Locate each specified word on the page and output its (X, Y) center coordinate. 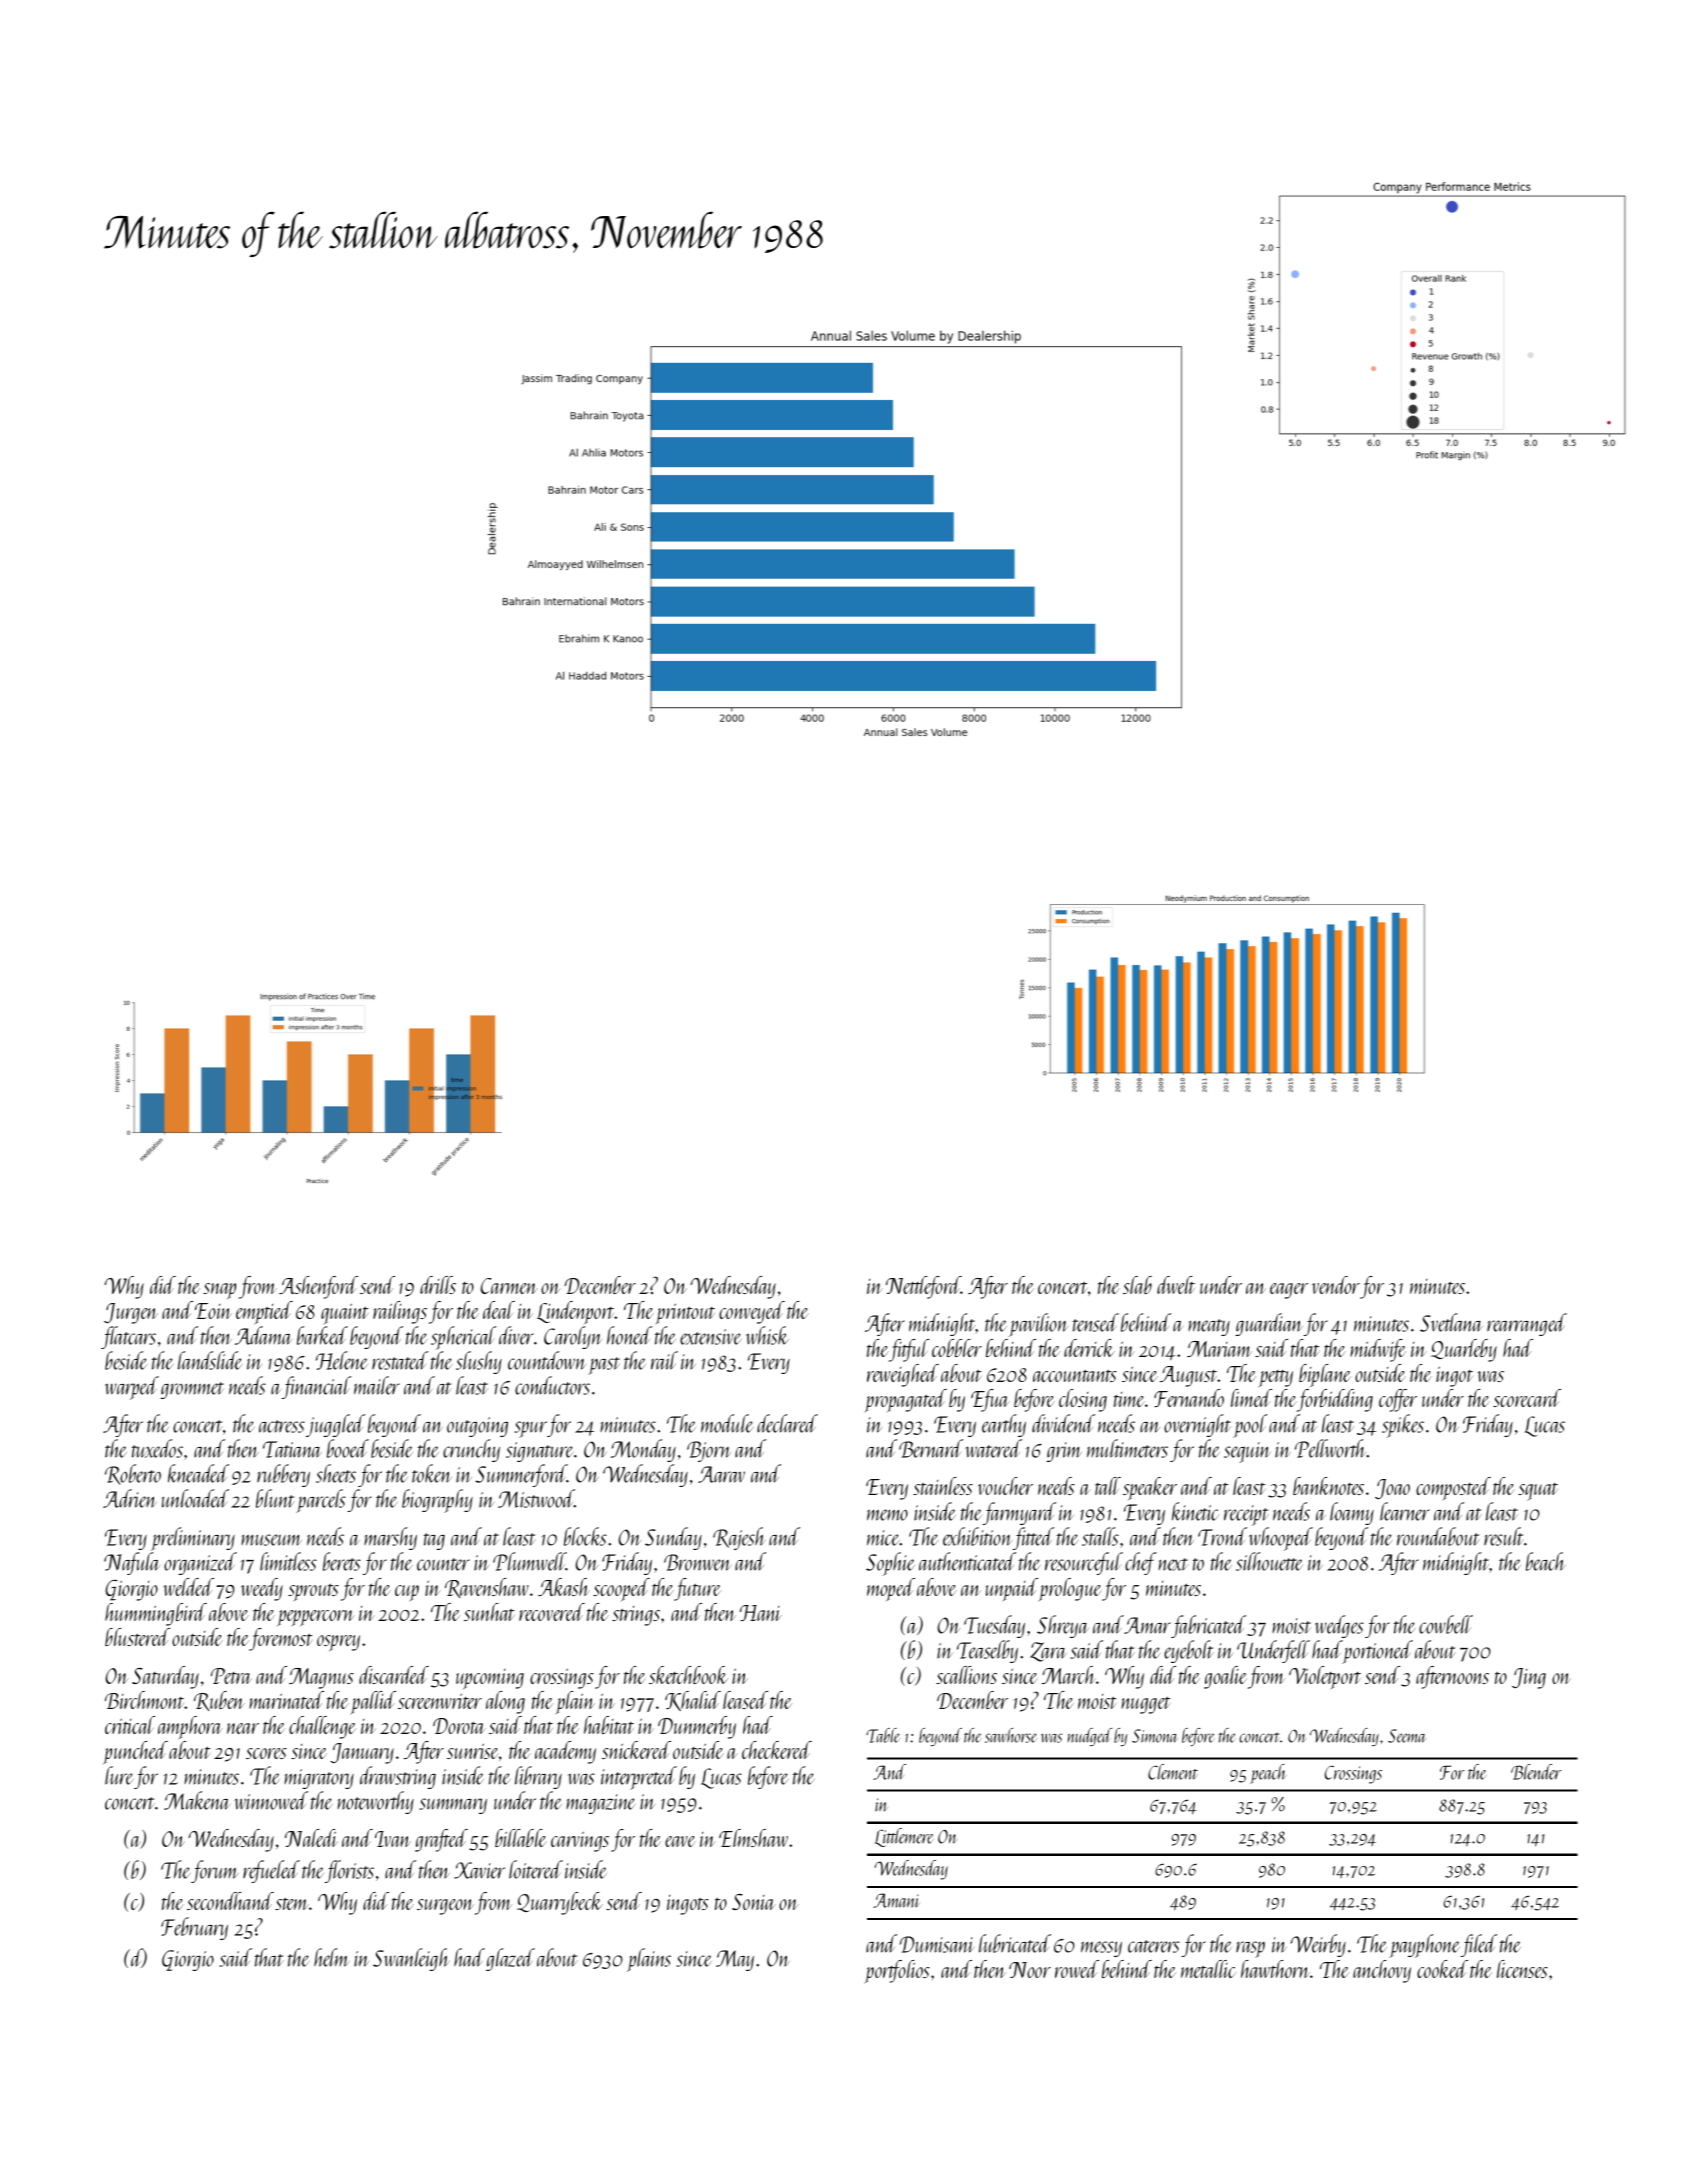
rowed (1077, 1969)
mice (883, 1538)
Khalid (693, 1701)
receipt (1246, 1515)
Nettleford (923, 1287)
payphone (1424, 1946)
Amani (896, 1900)
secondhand (230, 1901)
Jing (1529, 1678)
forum (214, 1871)
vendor (1336, 1285)
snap (219, 1291)
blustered (137, 1637)
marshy (390, 1538)
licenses (1522, 1969)
